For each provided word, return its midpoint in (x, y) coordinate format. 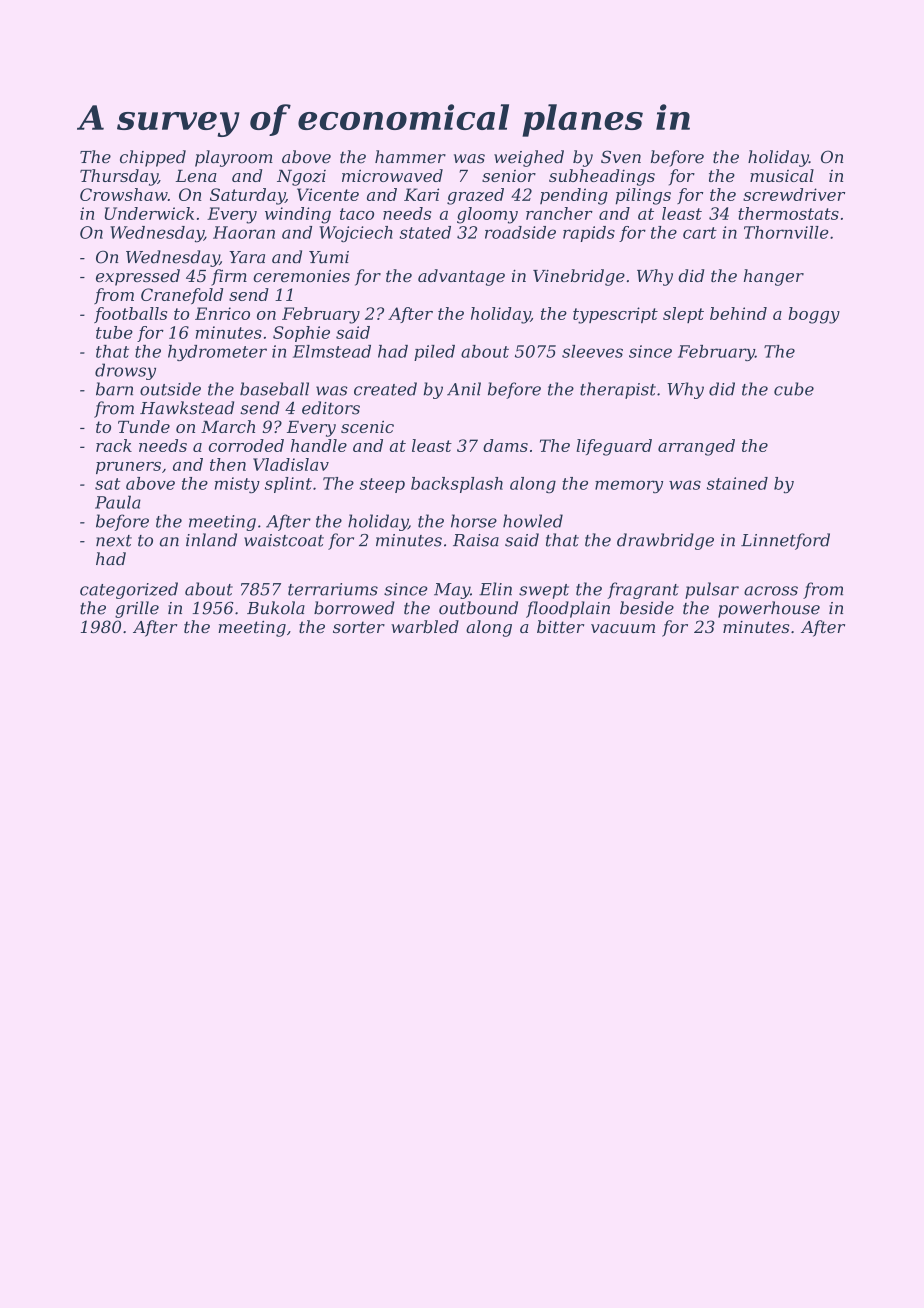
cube (794, 389)
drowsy (125, 371)
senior (509, 176)
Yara (247, 257)
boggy (814, 315)
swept (544, 591)
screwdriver (794, 194)
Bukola (276, 608)
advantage (461, 277)
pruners (128, 468)
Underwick (149, 213)
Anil (464, 389)
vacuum (623, 628)
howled (533, 521)
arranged (696, 447)
